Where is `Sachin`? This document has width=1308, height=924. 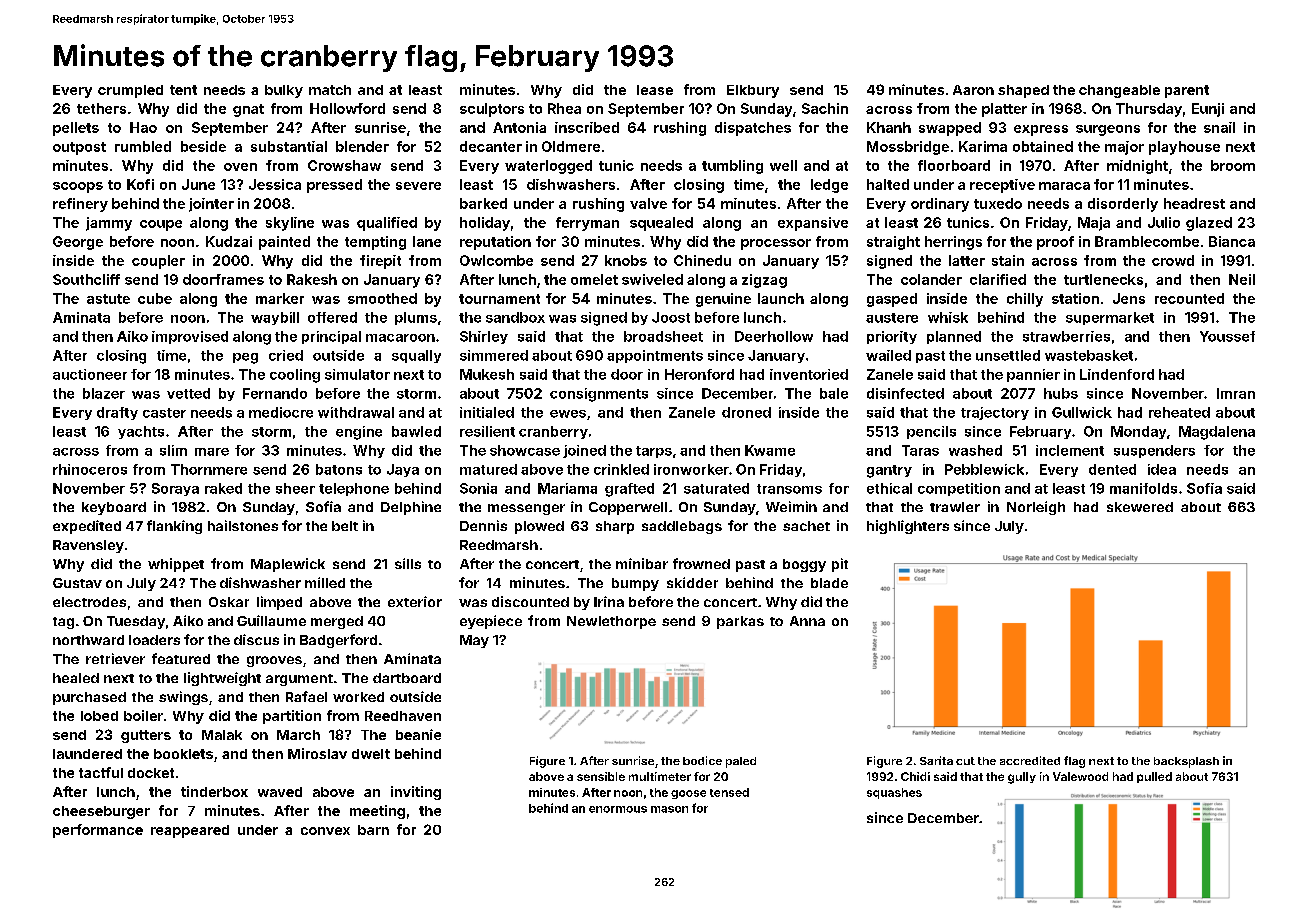
Sachin is located at coordinates (825, 108).
